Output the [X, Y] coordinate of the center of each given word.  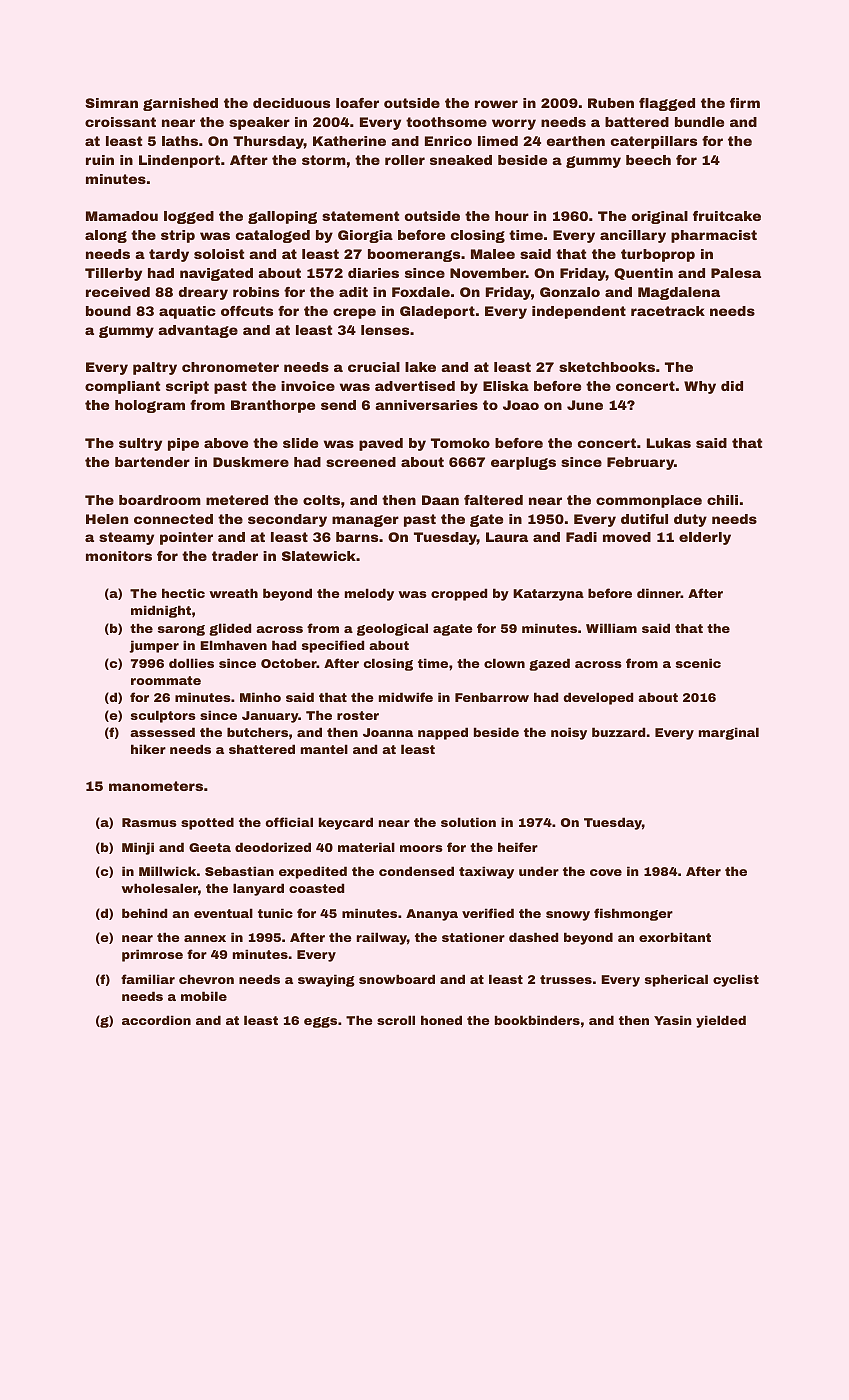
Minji [138, 848]
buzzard [618, 732]
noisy [569, 733]
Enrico [448, 141]
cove [606, 872]
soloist [219, 254]
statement [360, 216]
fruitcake [727, 216]
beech [648, 160]
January [270, 717]
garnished [180, 104]
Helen [107, 519]
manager [365, 521]
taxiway [486, 872]
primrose [152, 955]
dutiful [644, 519]
